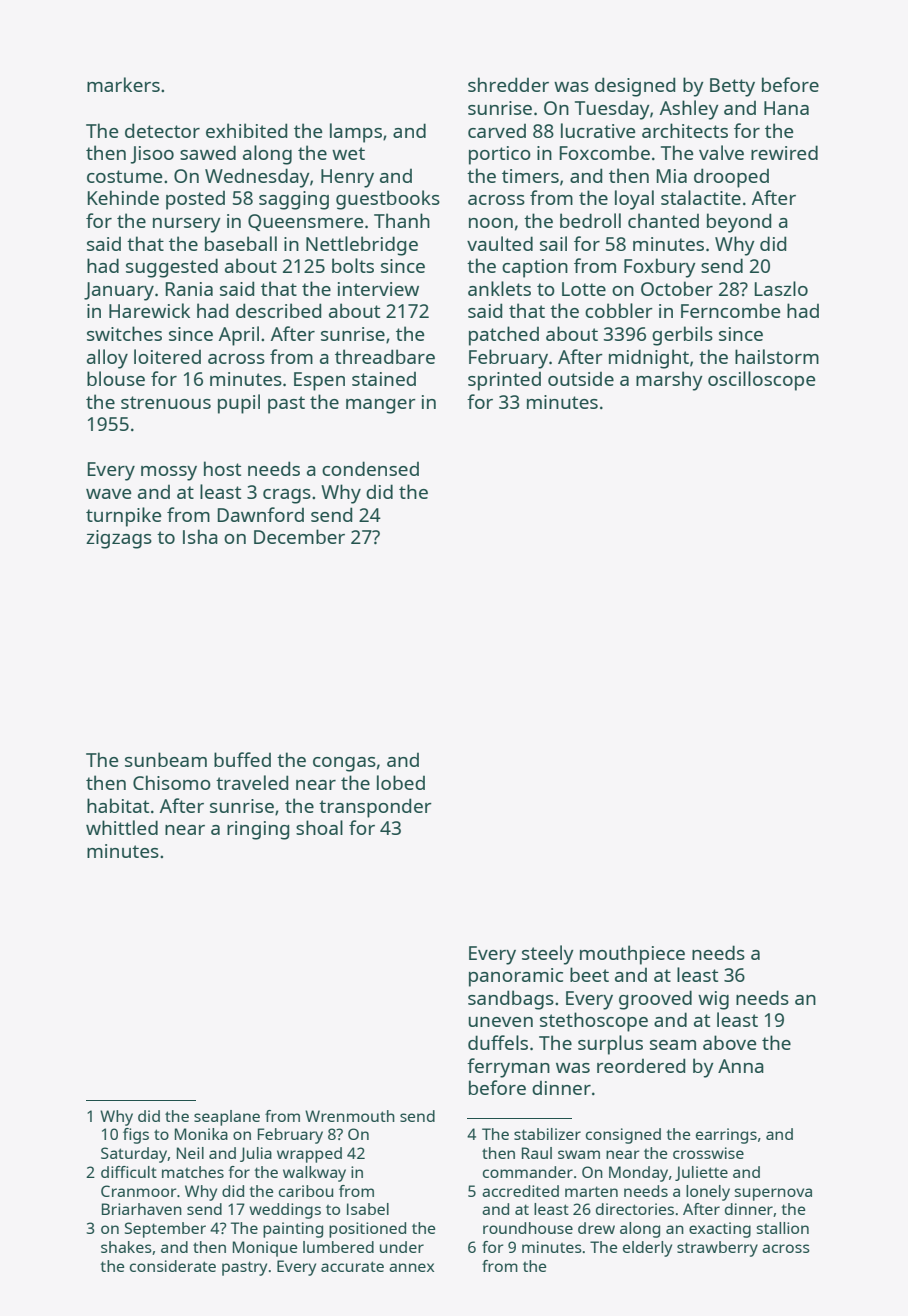 This image has width=908, height=1316. I want to click on elderly, so click(647, 1249).
